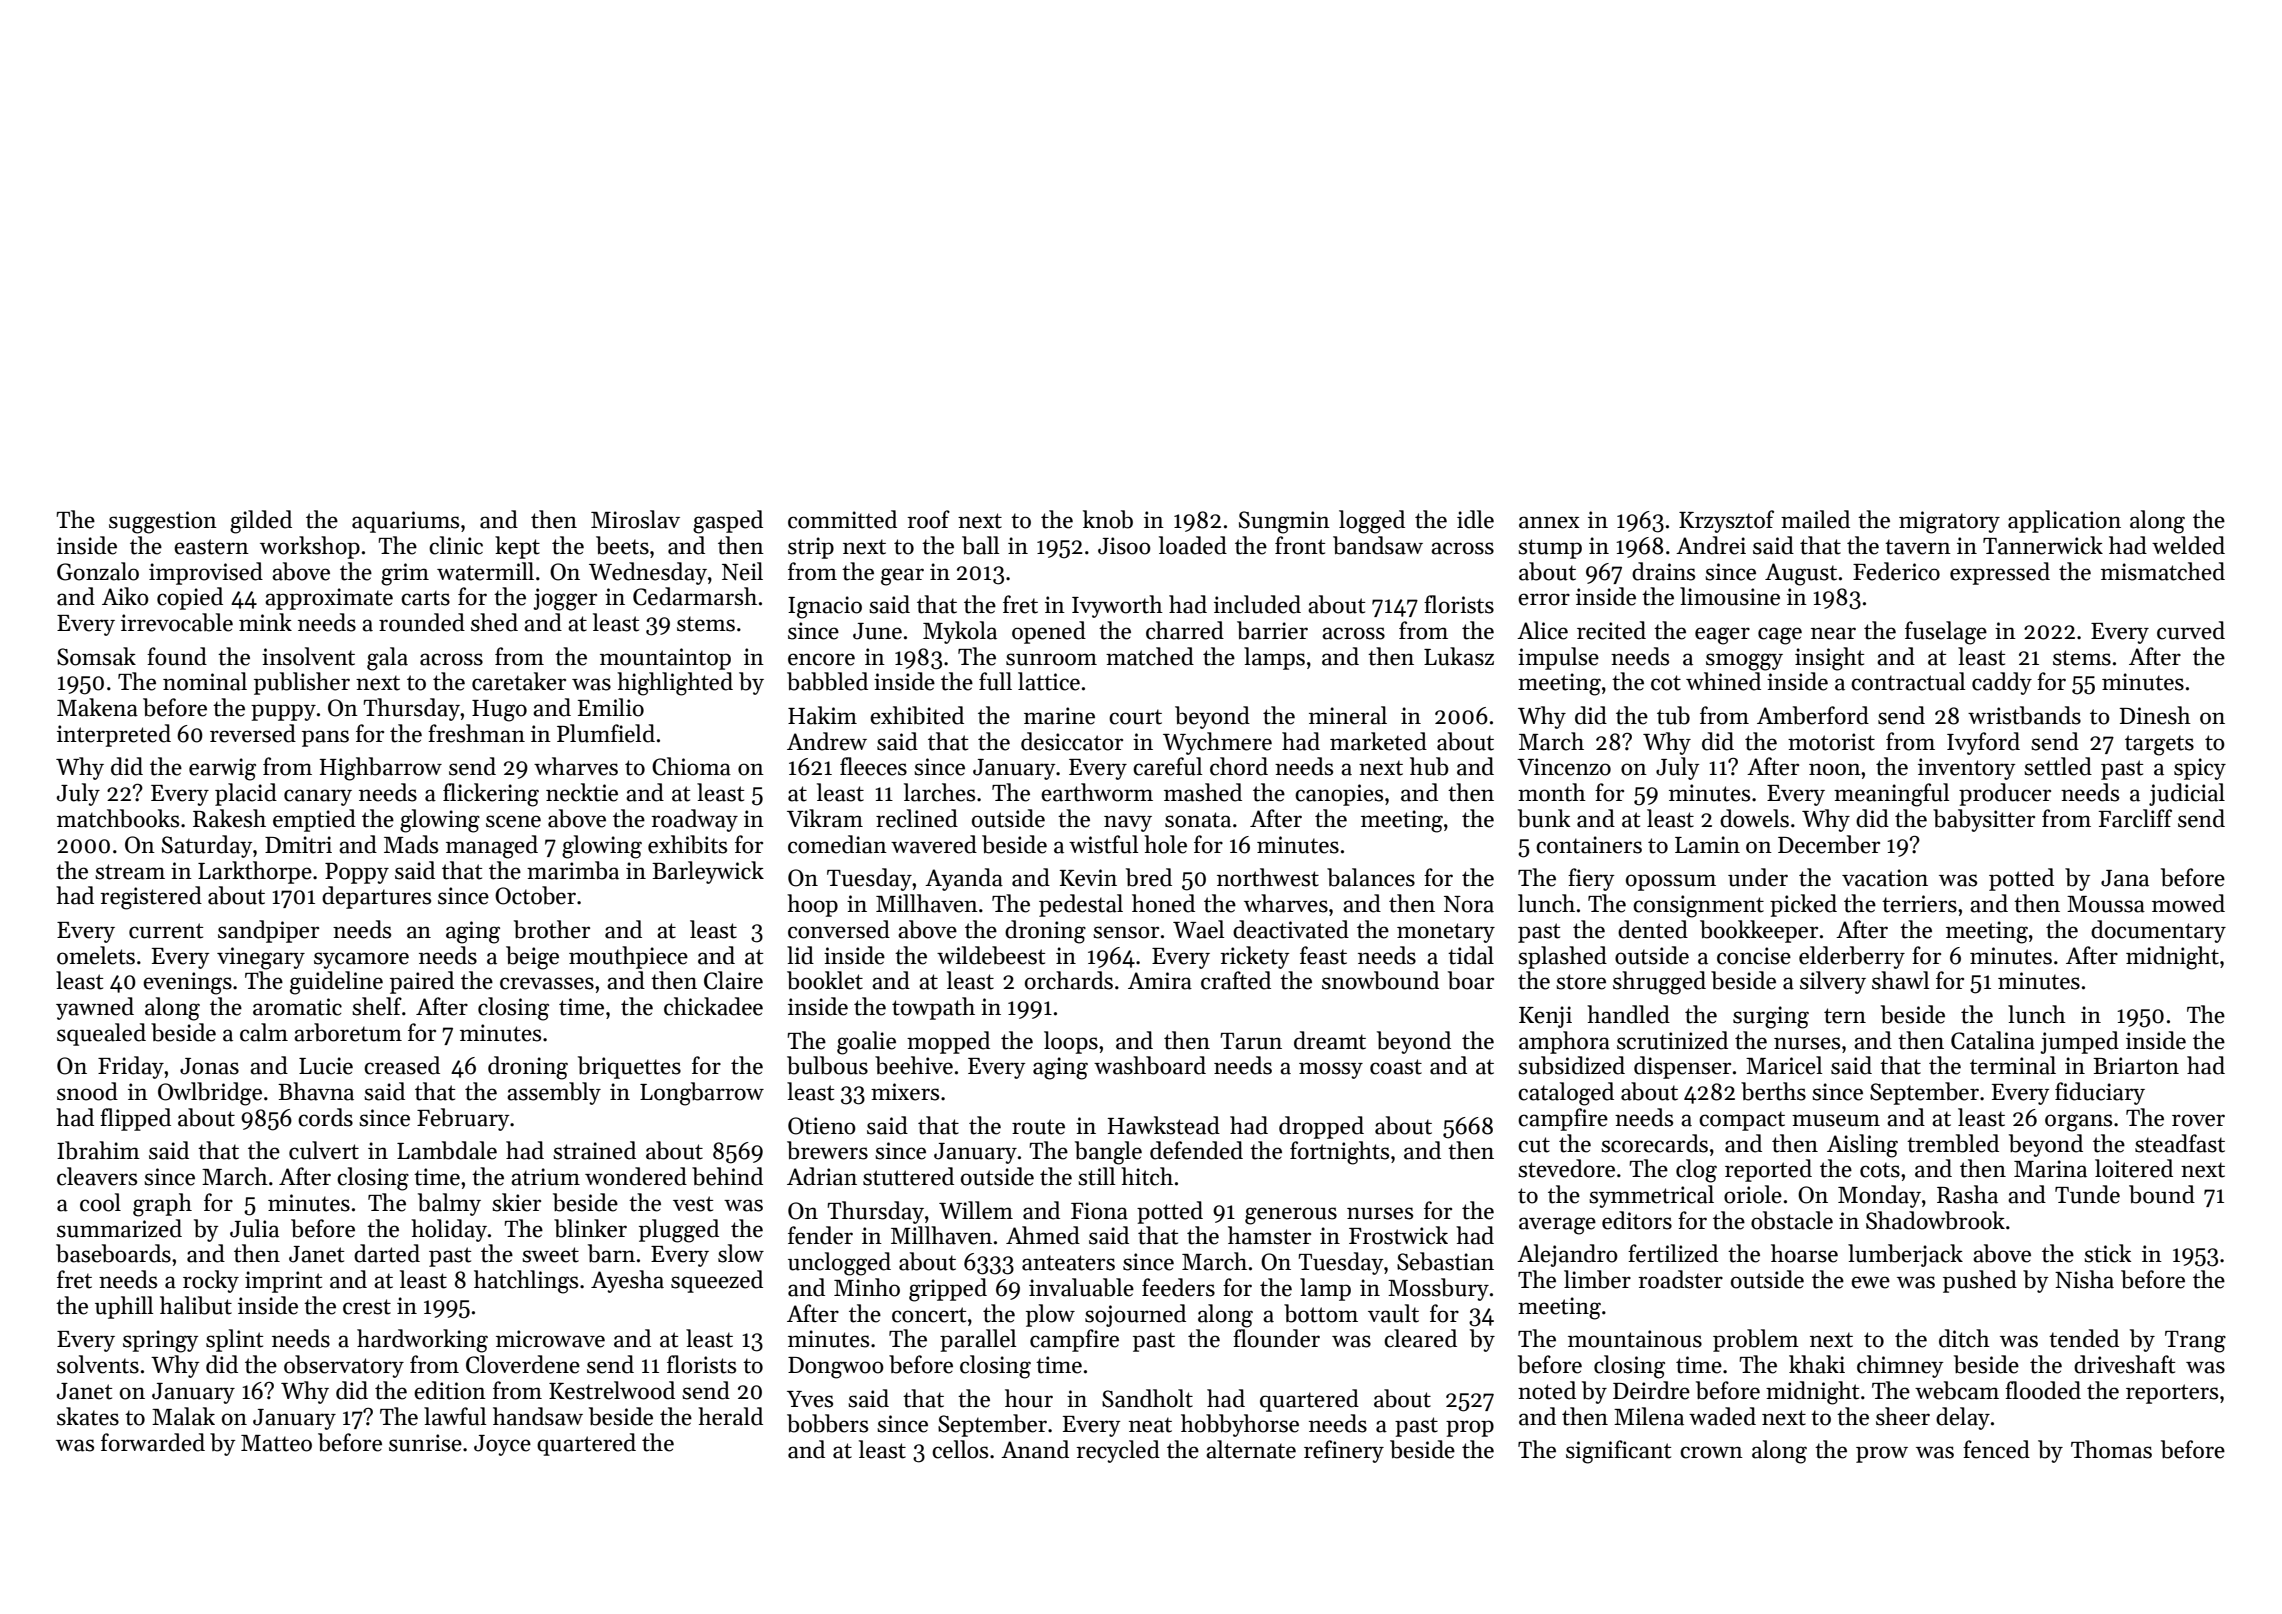  I want to click on Sebastian, so click(1445, 1261).
